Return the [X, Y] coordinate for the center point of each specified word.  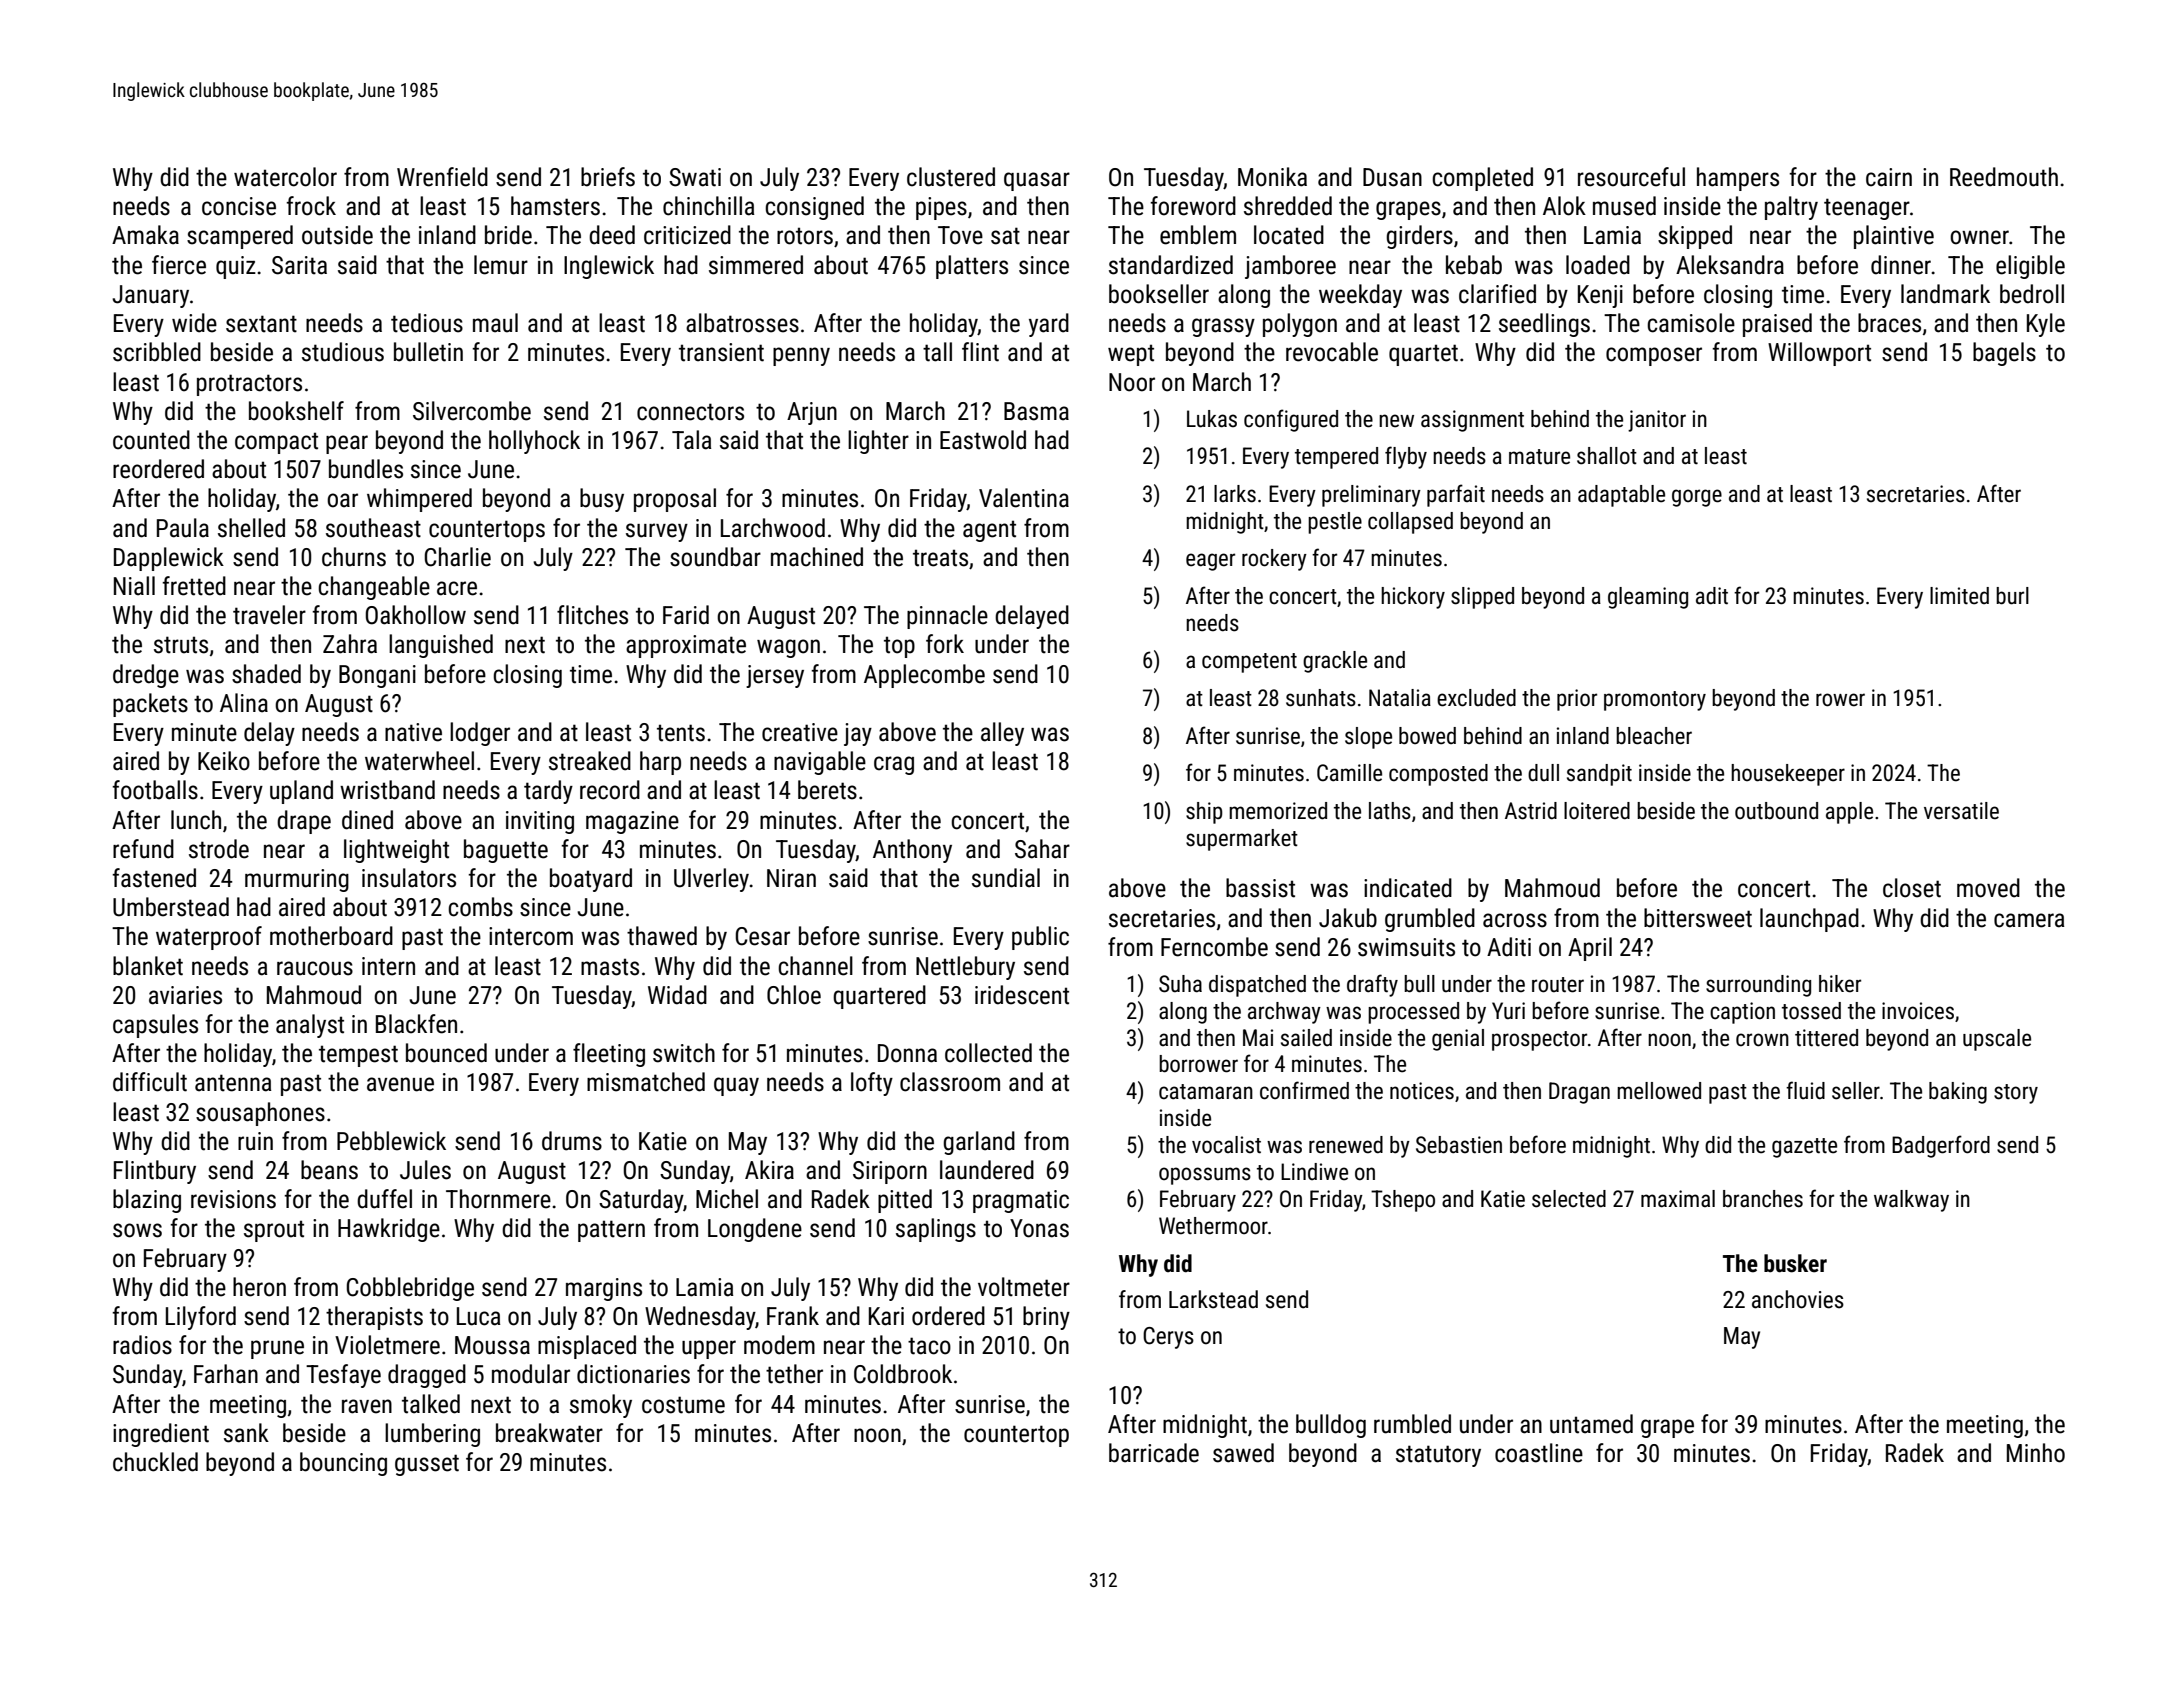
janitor [1657, 421]
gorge [1697, 498]
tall [937, 352]
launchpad [1809, 920]
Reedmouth [2004, 177]
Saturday [641, 1201]
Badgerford [1941, 1146]
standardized [1171, 265]
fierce [179, 265]
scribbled [157, 352]
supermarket [1242, 840]
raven [367, 1406]
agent [989, 531]
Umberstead [171, 907]
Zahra [350, 644]
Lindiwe [1314, 1172]
